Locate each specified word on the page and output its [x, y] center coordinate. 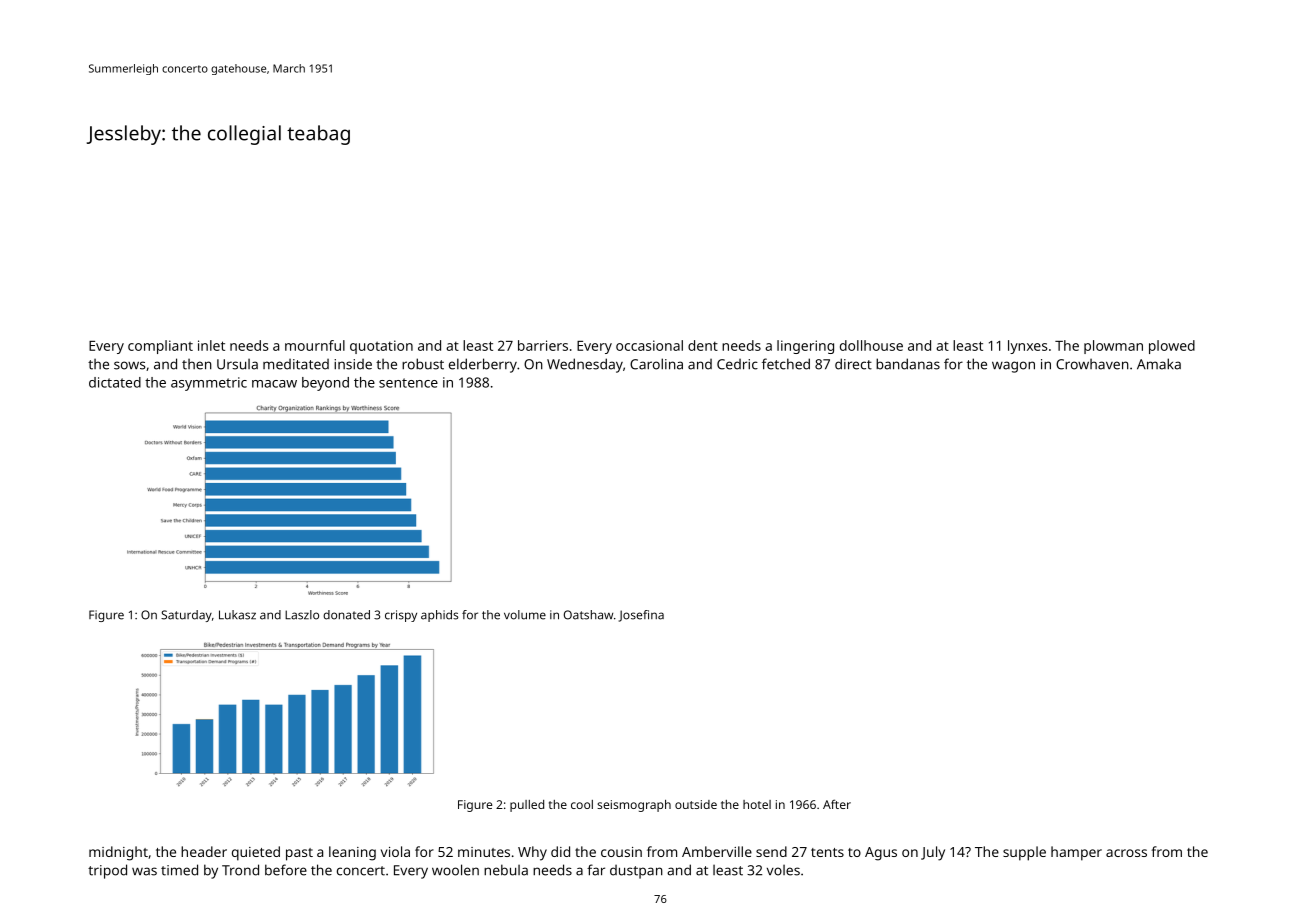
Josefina [641, 616]
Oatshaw [588, 615]
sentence [408, 383]
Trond [240, 870]
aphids [439, 616]
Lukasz [237, 615]
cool [582, 804]
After [837, 804]
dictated [115, 382]
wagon [1013, 367]
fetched [786, 364]
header [204, 851]
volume [525, 615]
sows [129, 365]
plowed [1172, 347]
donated [346, 615]
